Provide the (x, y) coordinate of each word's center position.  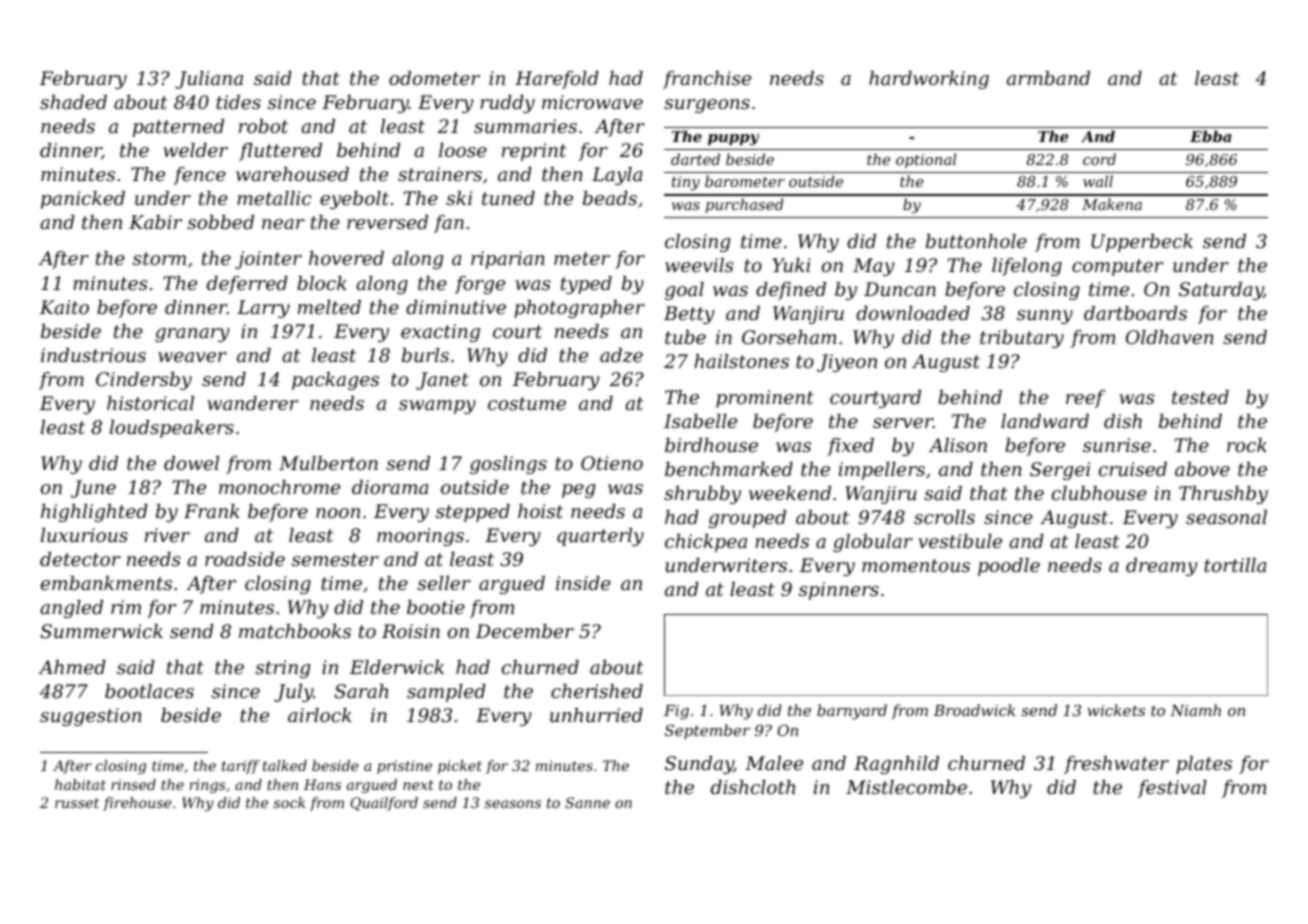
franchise (707, 80)
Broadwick (975, 710)
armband (1048, 78)
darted (695, 159)
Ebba (1210, 136)
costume (527, 403)
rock (1247, 445)
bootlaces (149, 691)
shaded (73, 102)
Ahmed (72, 667)
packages (335, 381)
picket (460, 767)
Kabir (155, 222)
